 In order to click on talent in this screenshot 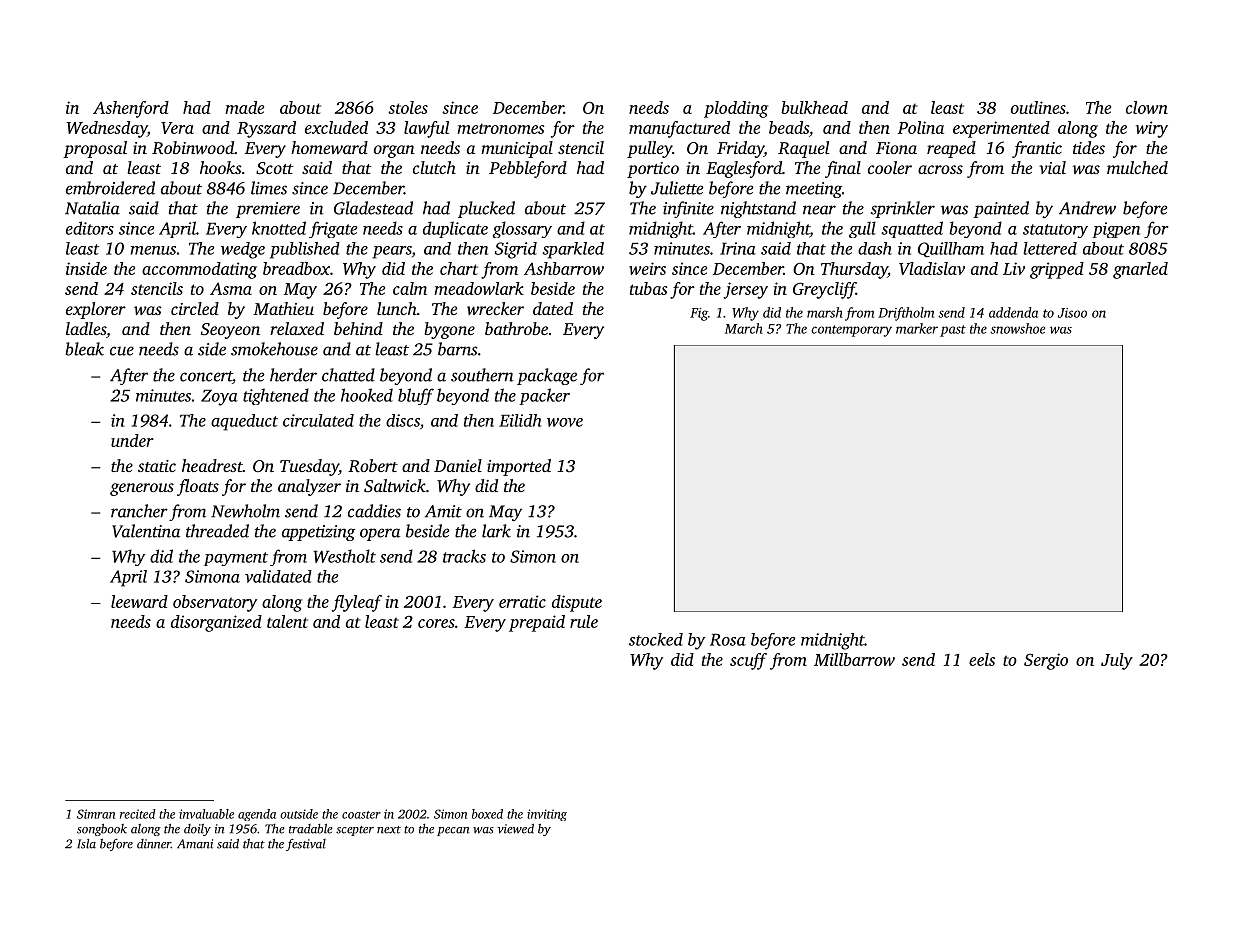, I will do `click(287, 621)`.
